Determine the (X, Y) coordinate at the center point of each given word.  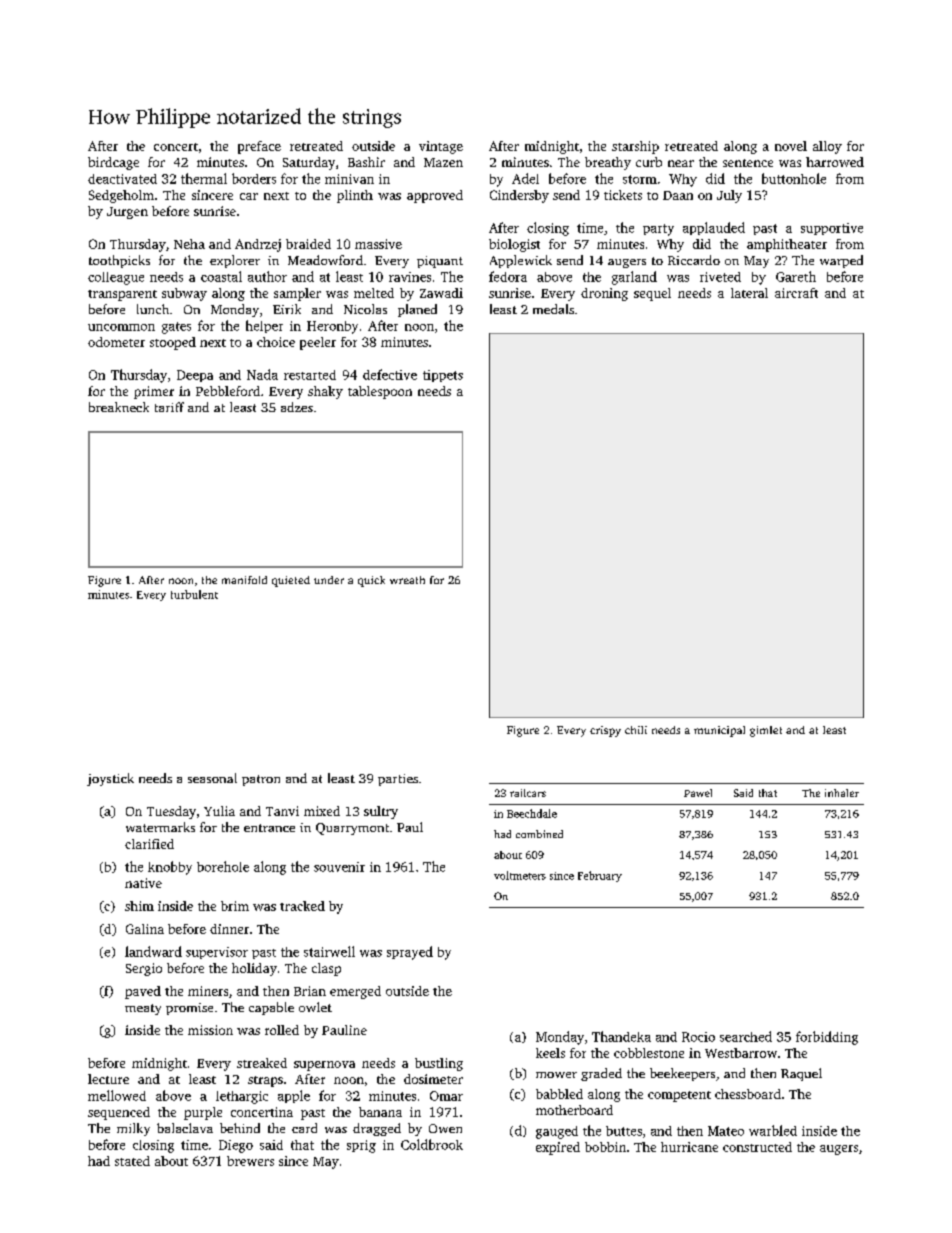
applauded (714, 228)
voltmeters (520, 875)
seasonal (212, 778)
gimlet (766, 731)
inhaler (842, 793)
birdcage (113, 163)
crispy (605, 731)
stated (132, 1161)
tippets (443, 376)
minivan (349, 179)
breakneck (119, 407)
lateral (749, 293)
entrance (269, 828)
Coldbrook (432, 1144)
